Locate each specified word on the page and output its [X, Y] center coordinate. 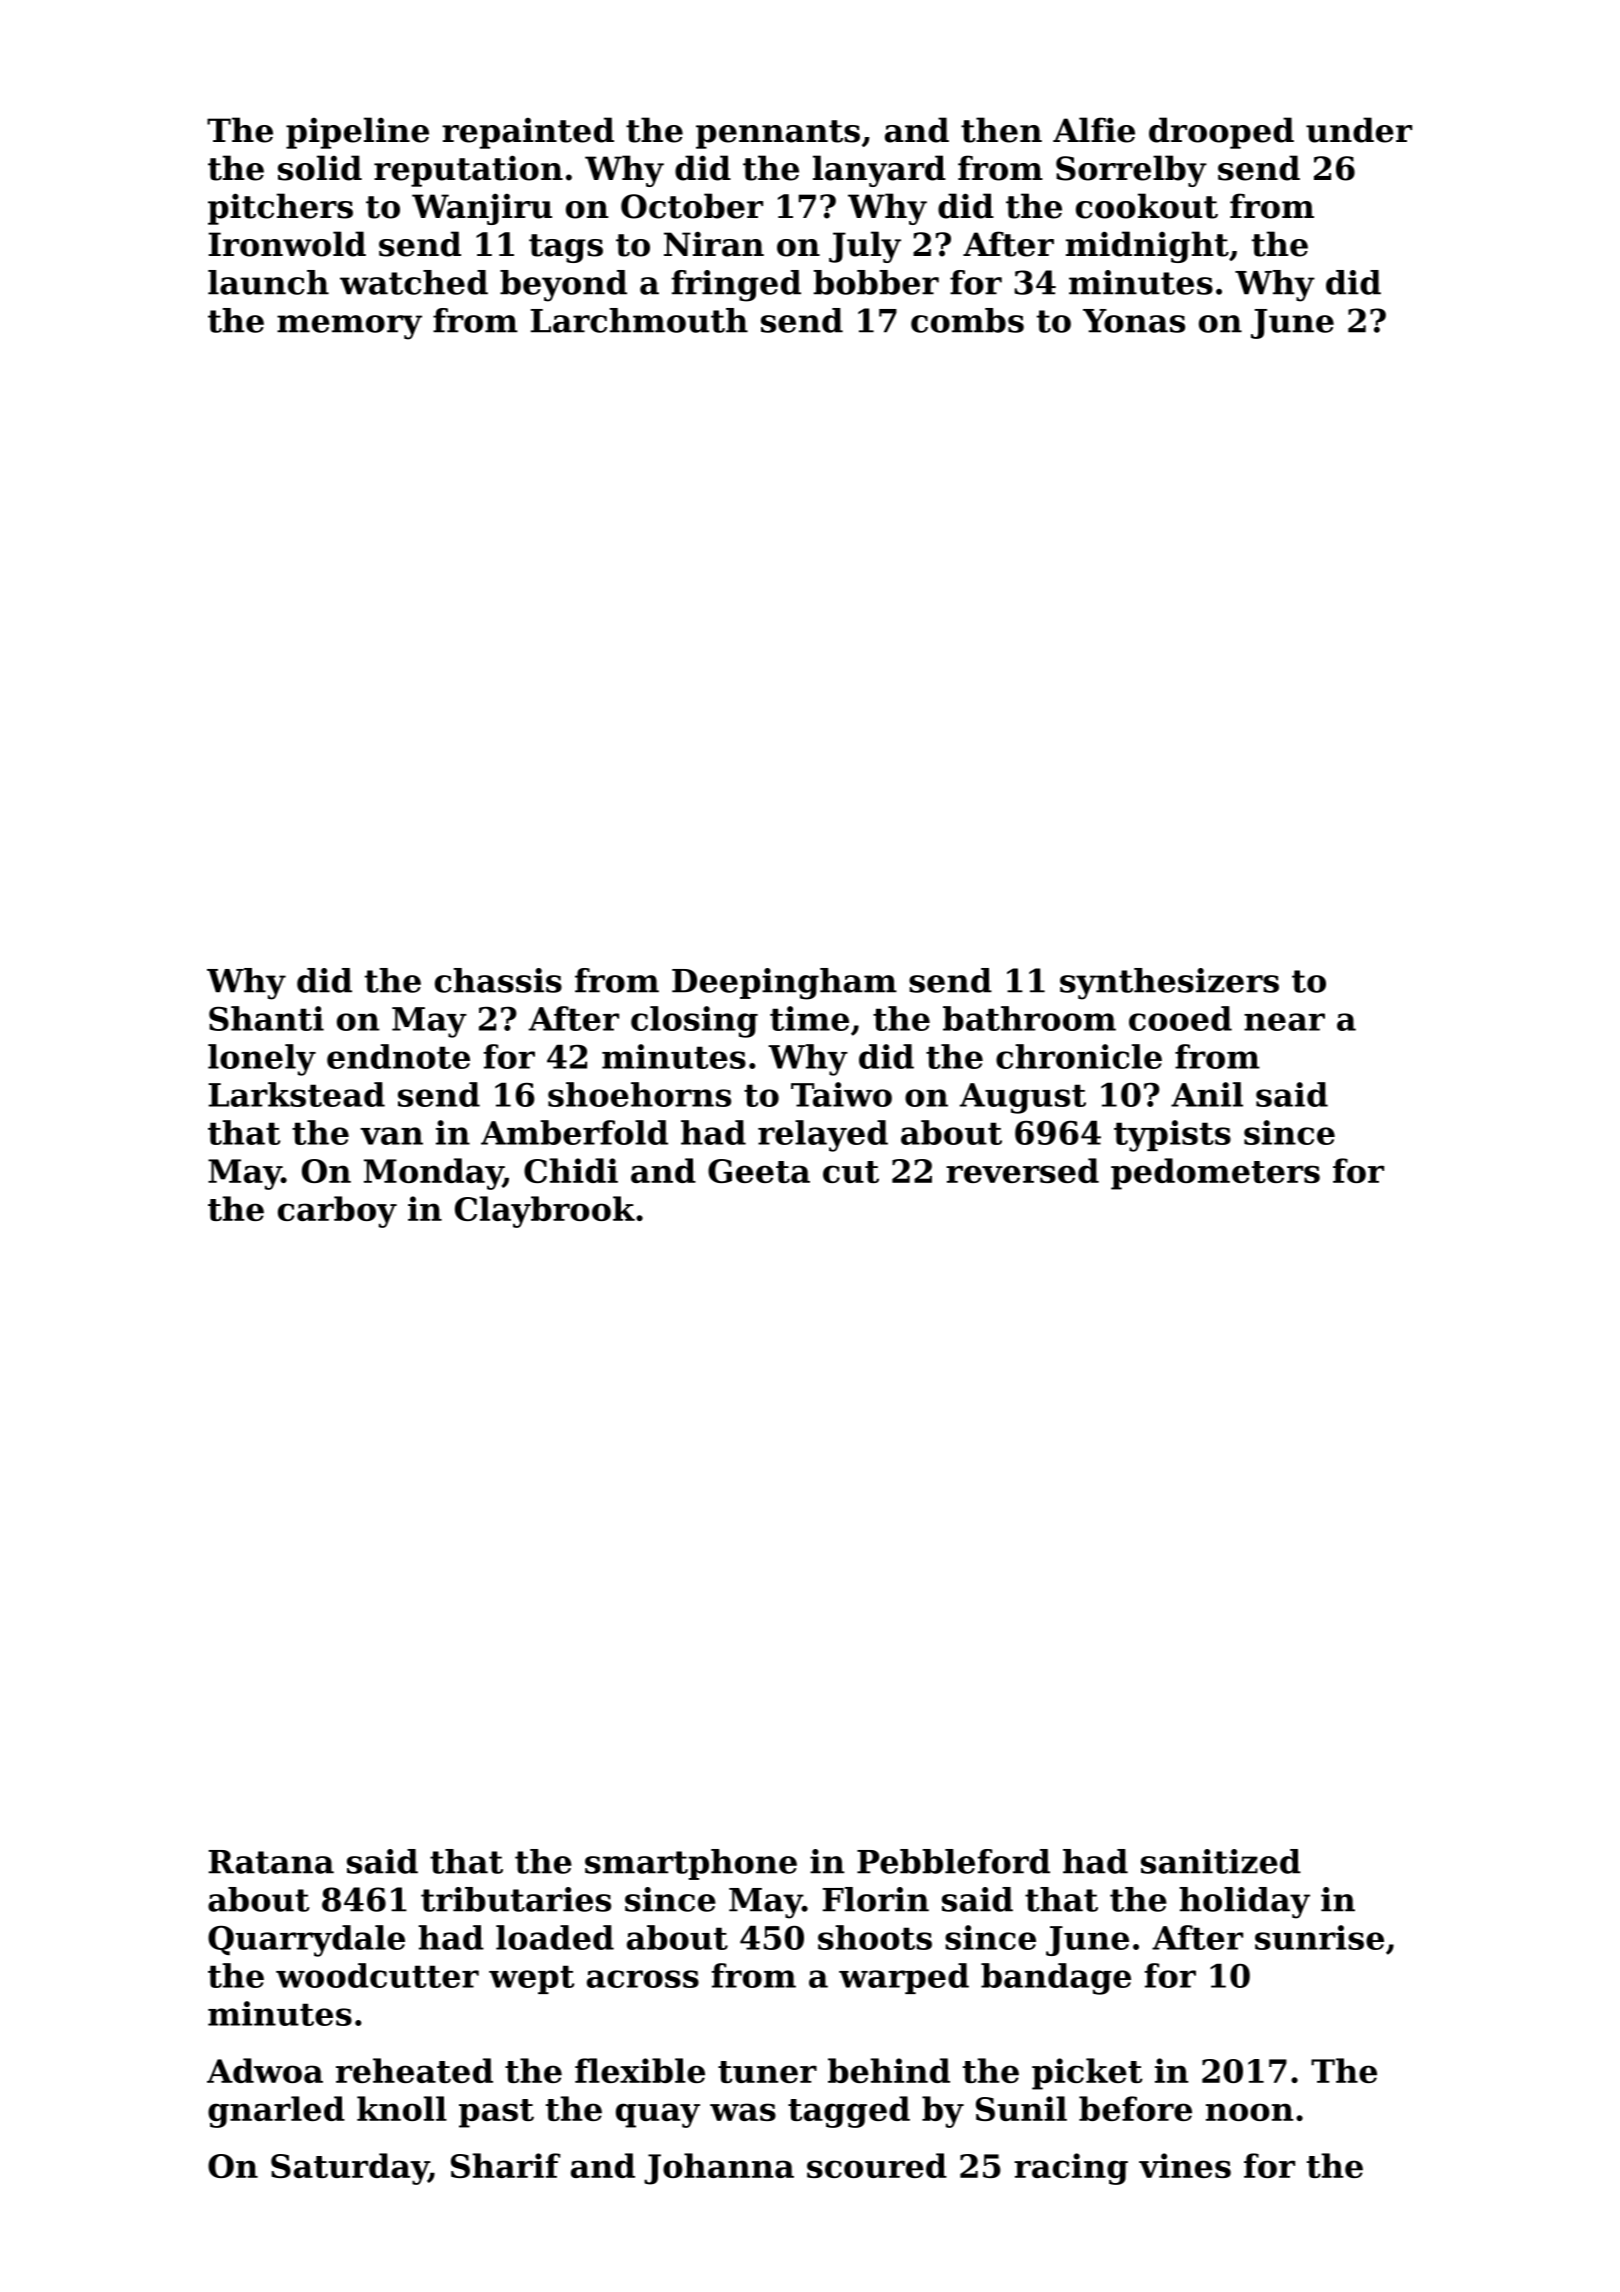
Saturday [350, 2169]
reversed [1022, 1170]
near [1284, 1022]
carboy [337, 1212]
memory [349, 327]
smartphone [691, 1864]
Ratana [271, 1862]
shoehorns [639, 1094]
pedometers [1215, 1174]
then [1001, 130]
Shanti [266, 1018]
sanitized [1221, 1861]
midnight [1147, 247]
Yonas [1134, 321]
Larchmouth [639, 320]
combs [967, 320]
